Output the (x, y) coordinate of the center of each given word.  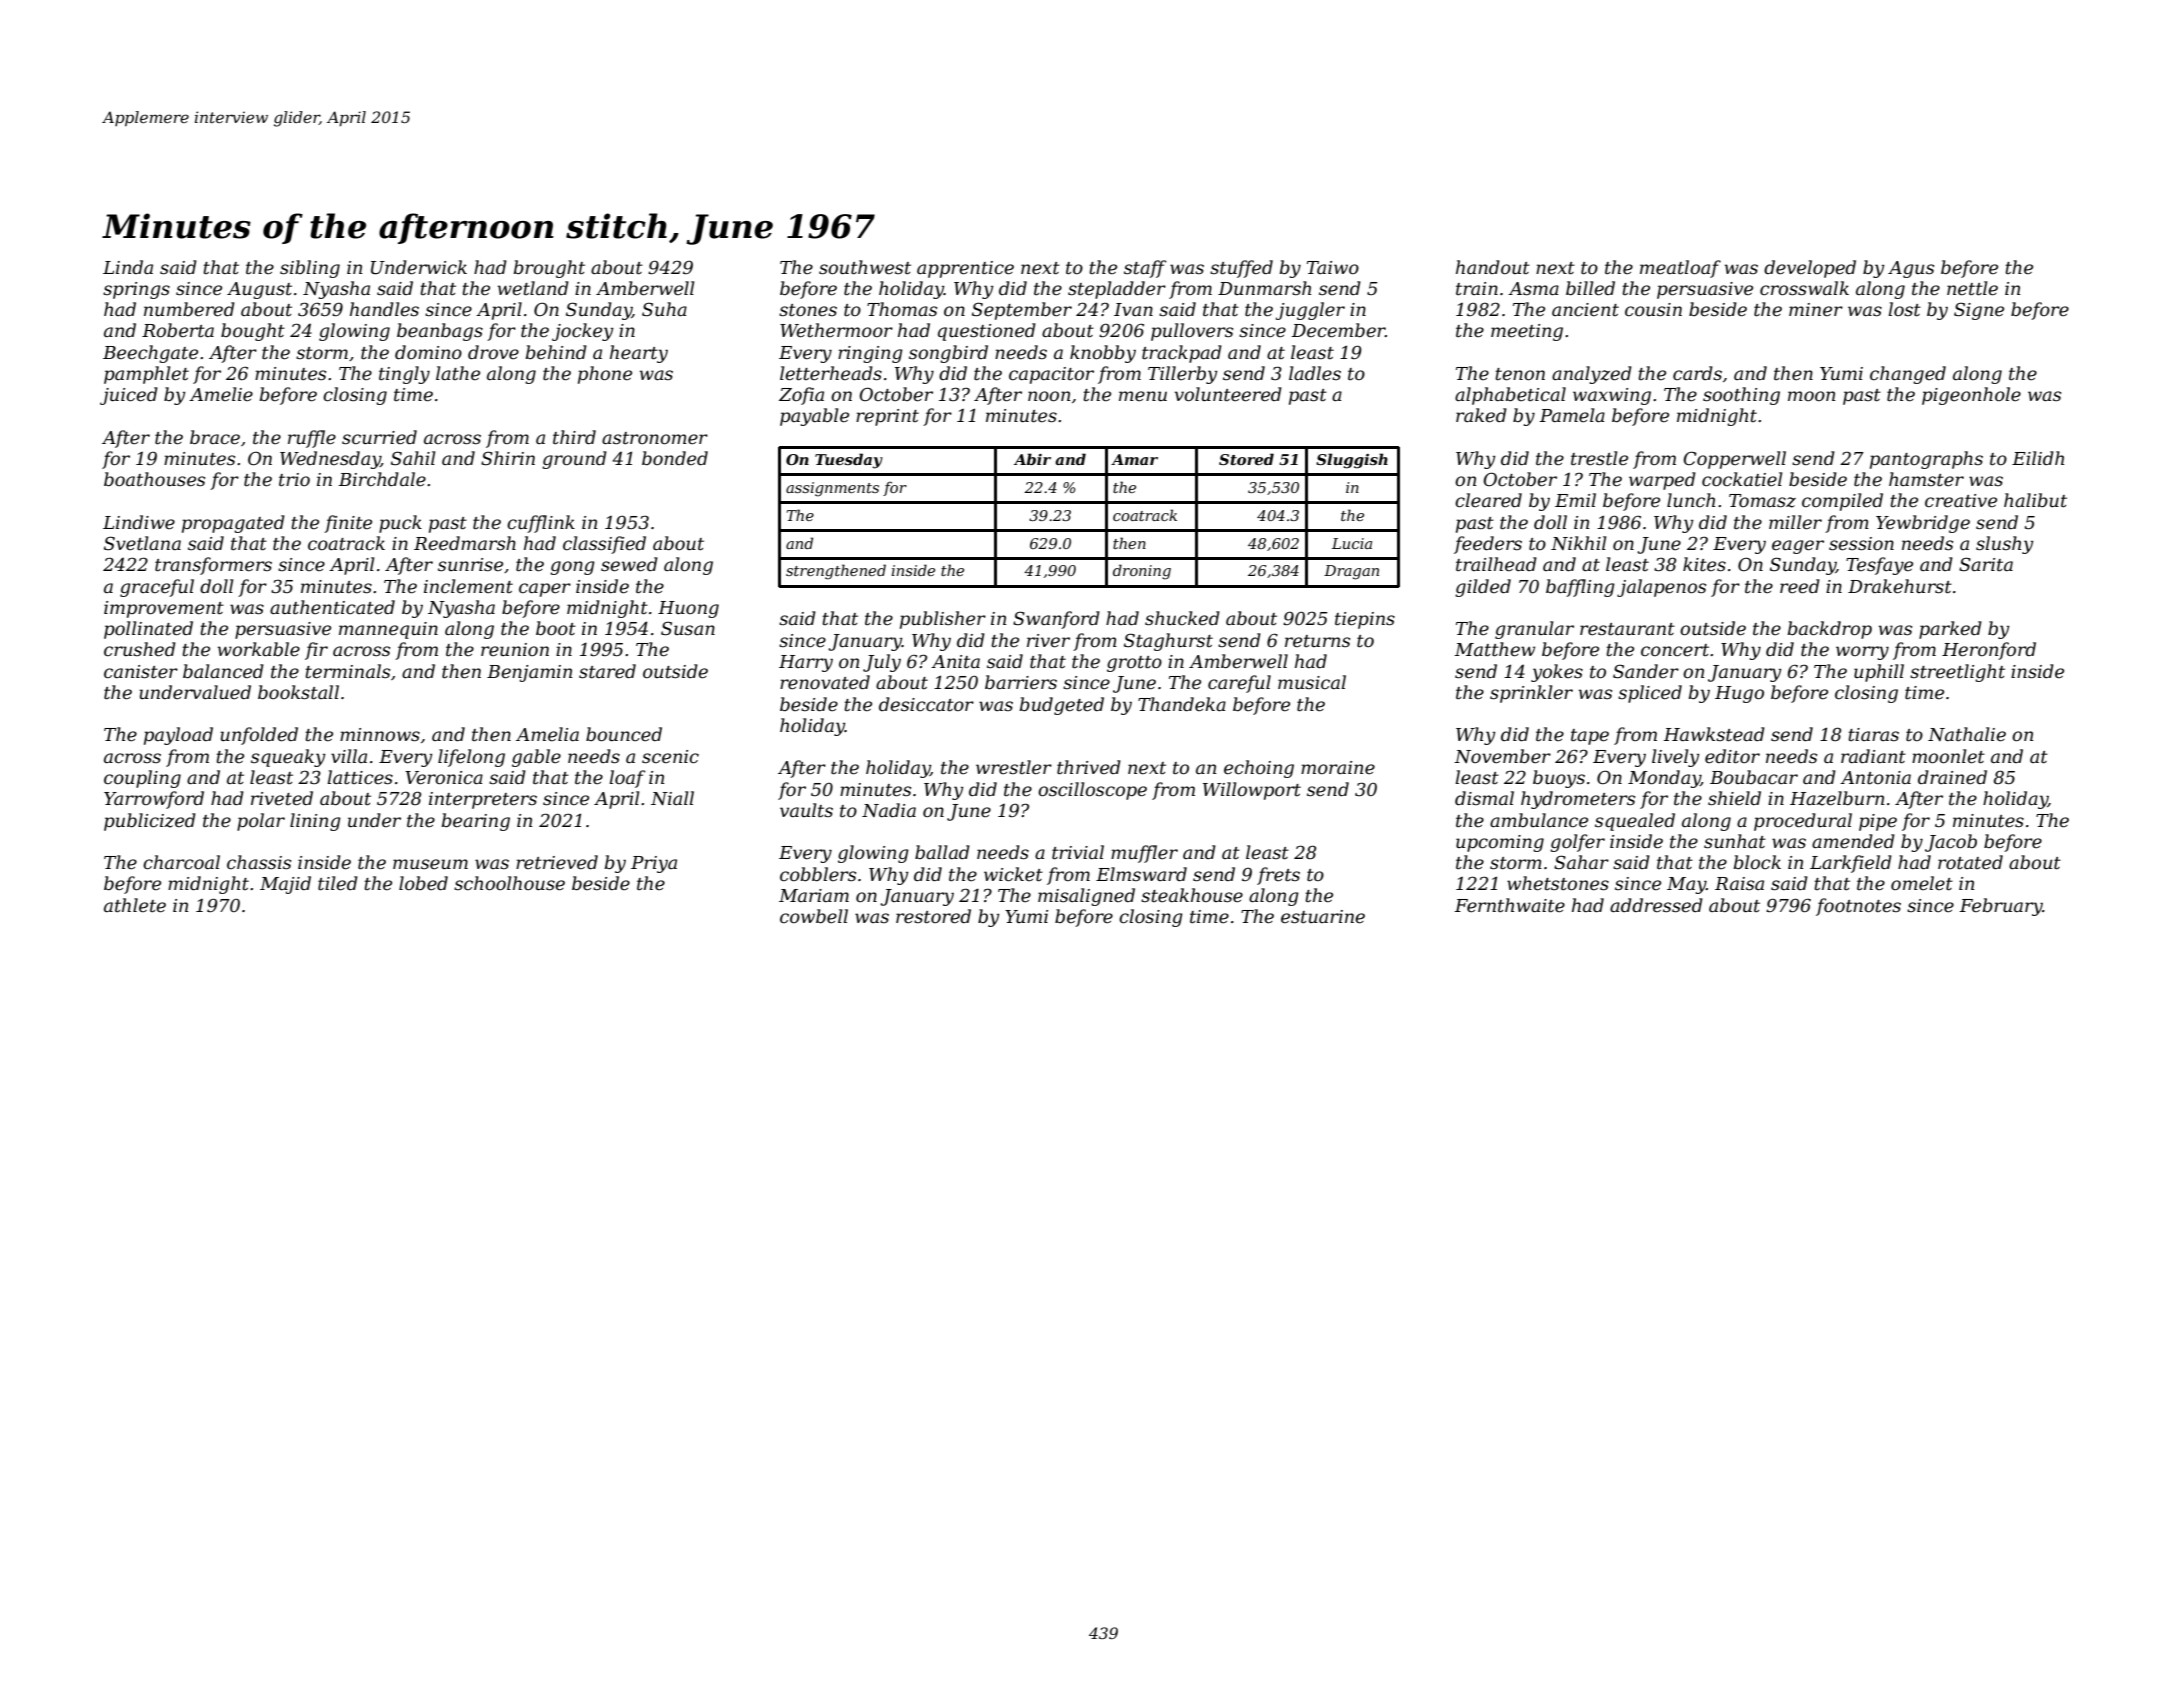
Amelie (221, 394)
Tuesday (849, 461)
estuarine (1323, 917)
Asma (1533, 289)
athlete (135, 905)
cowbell (814, 916)
